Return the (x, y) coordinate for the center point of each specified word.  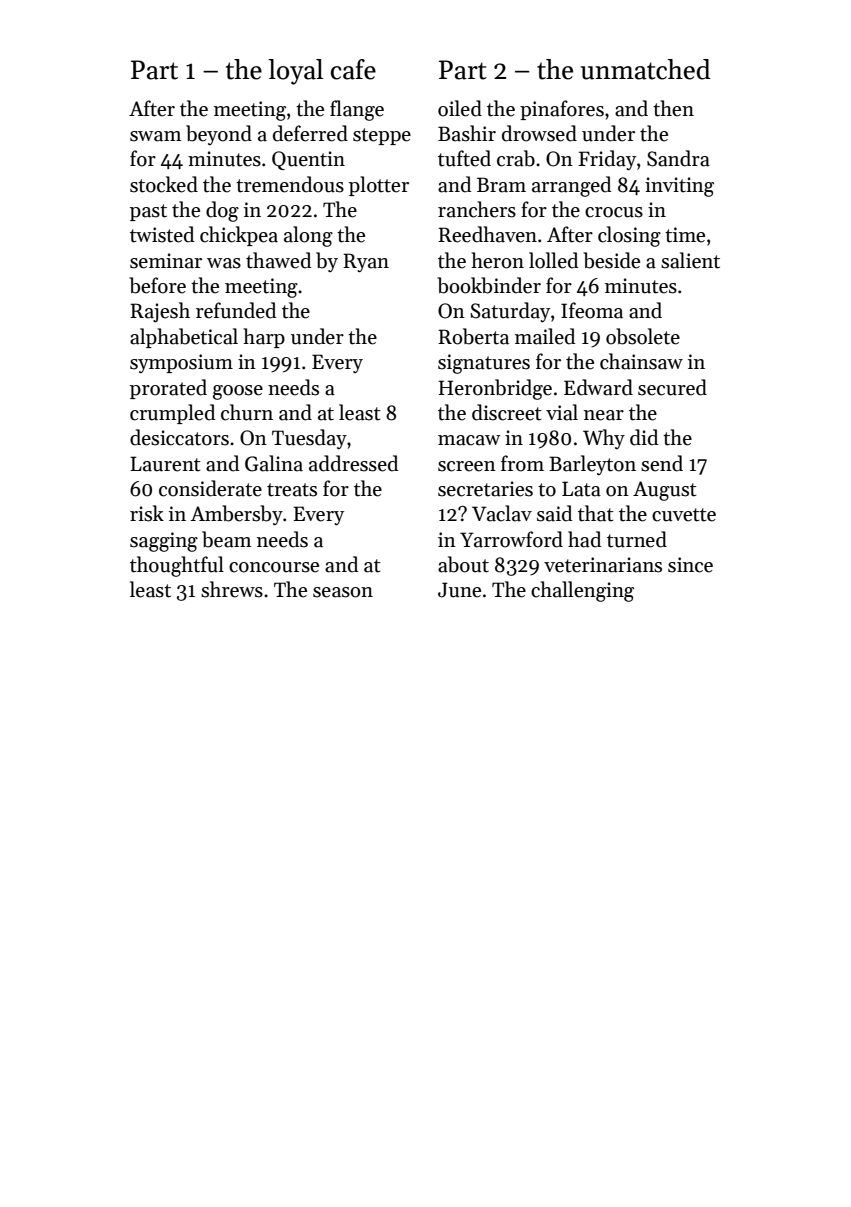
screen (467, 466)
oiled (460, 108)
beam (227, 539)
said (554, 513)
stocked (164, 184)
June (459, 590)
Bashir (467, 133)
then (673, 108)
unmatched (646, 69)
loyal (295, 72)
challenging (582, 591)
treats (292, 490)
